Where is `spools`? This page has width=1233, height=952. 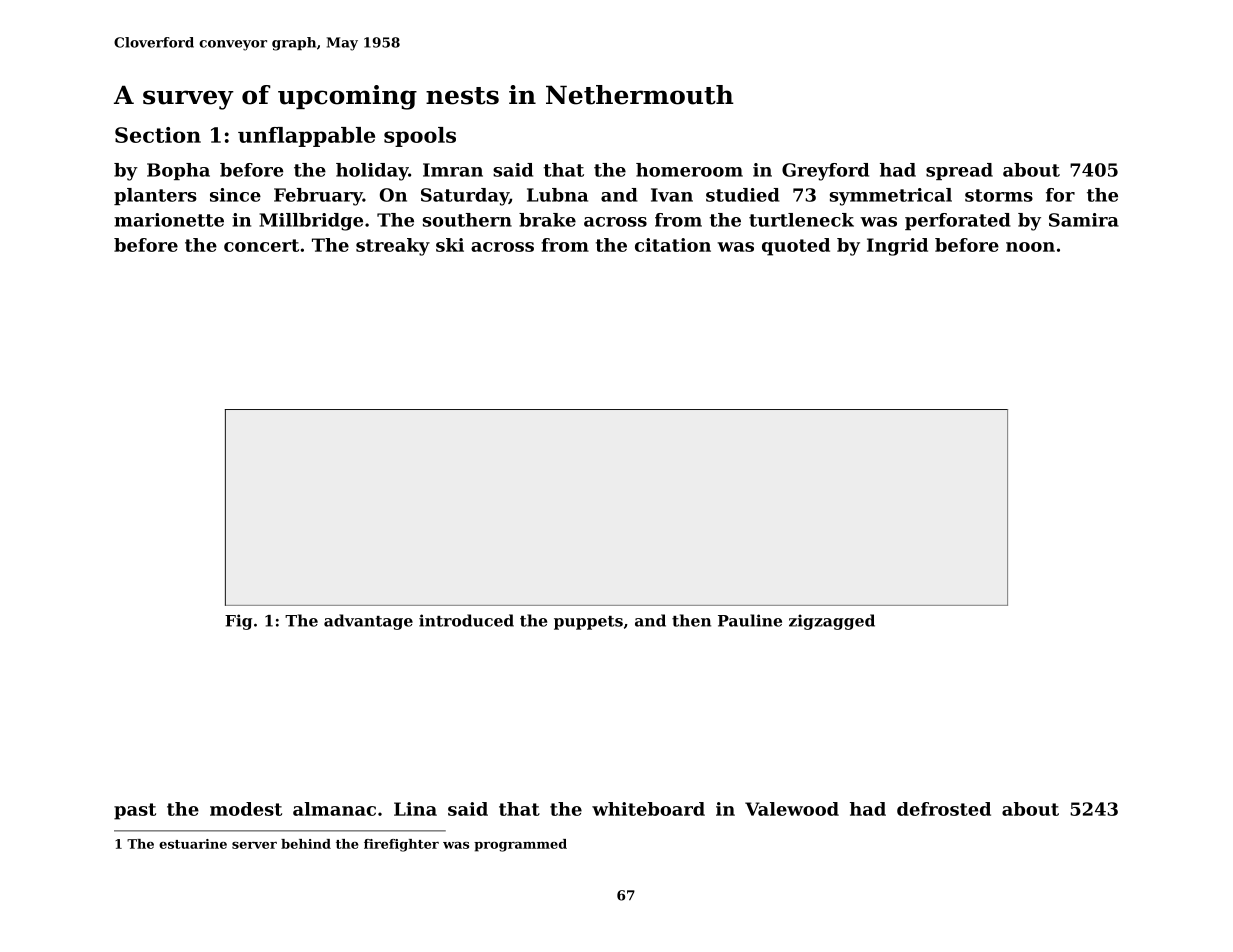 spools is located at coordinates (420, 137).
